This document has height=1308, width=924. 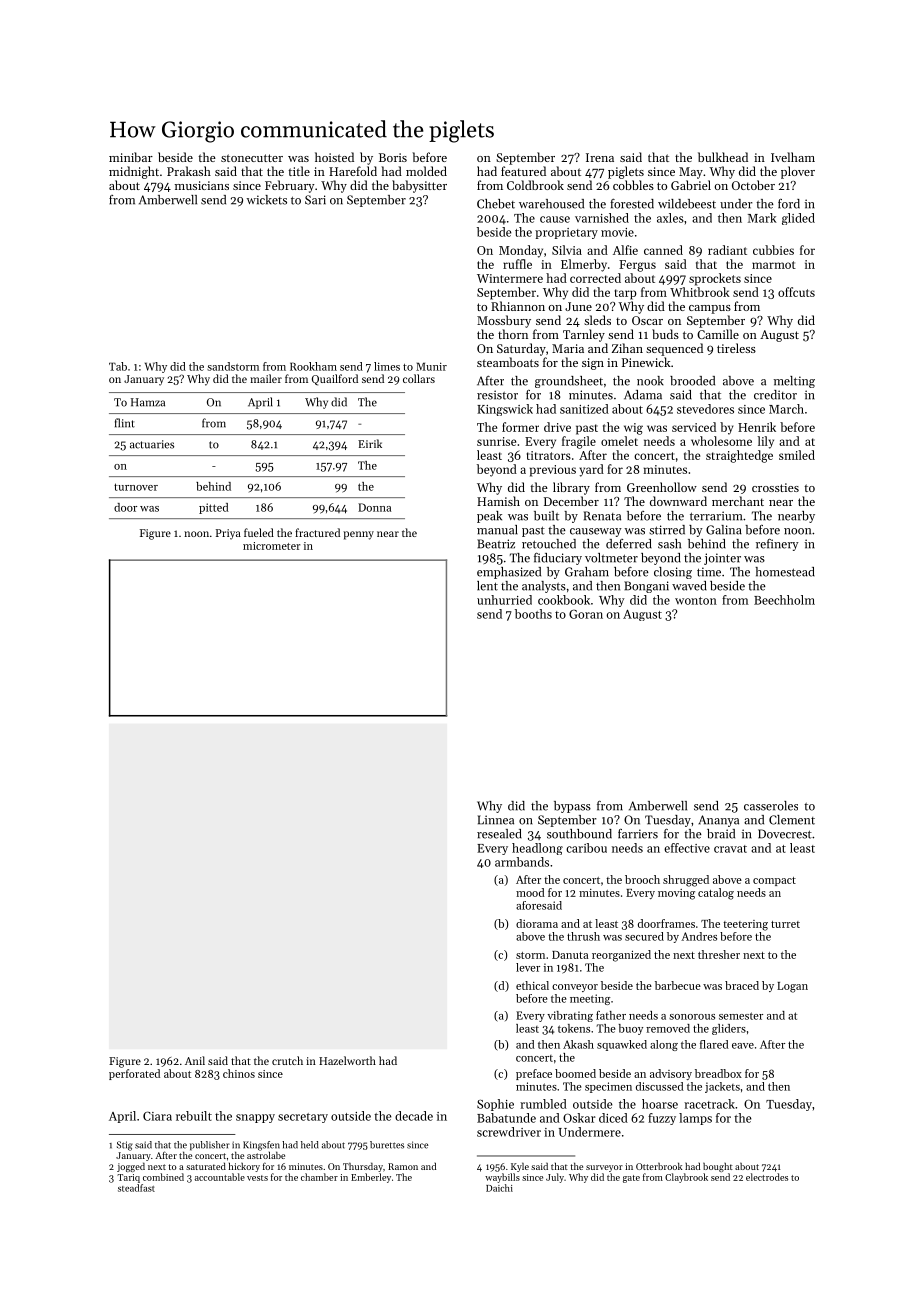 I want to click on vests, so click(x=257, y=1178).
